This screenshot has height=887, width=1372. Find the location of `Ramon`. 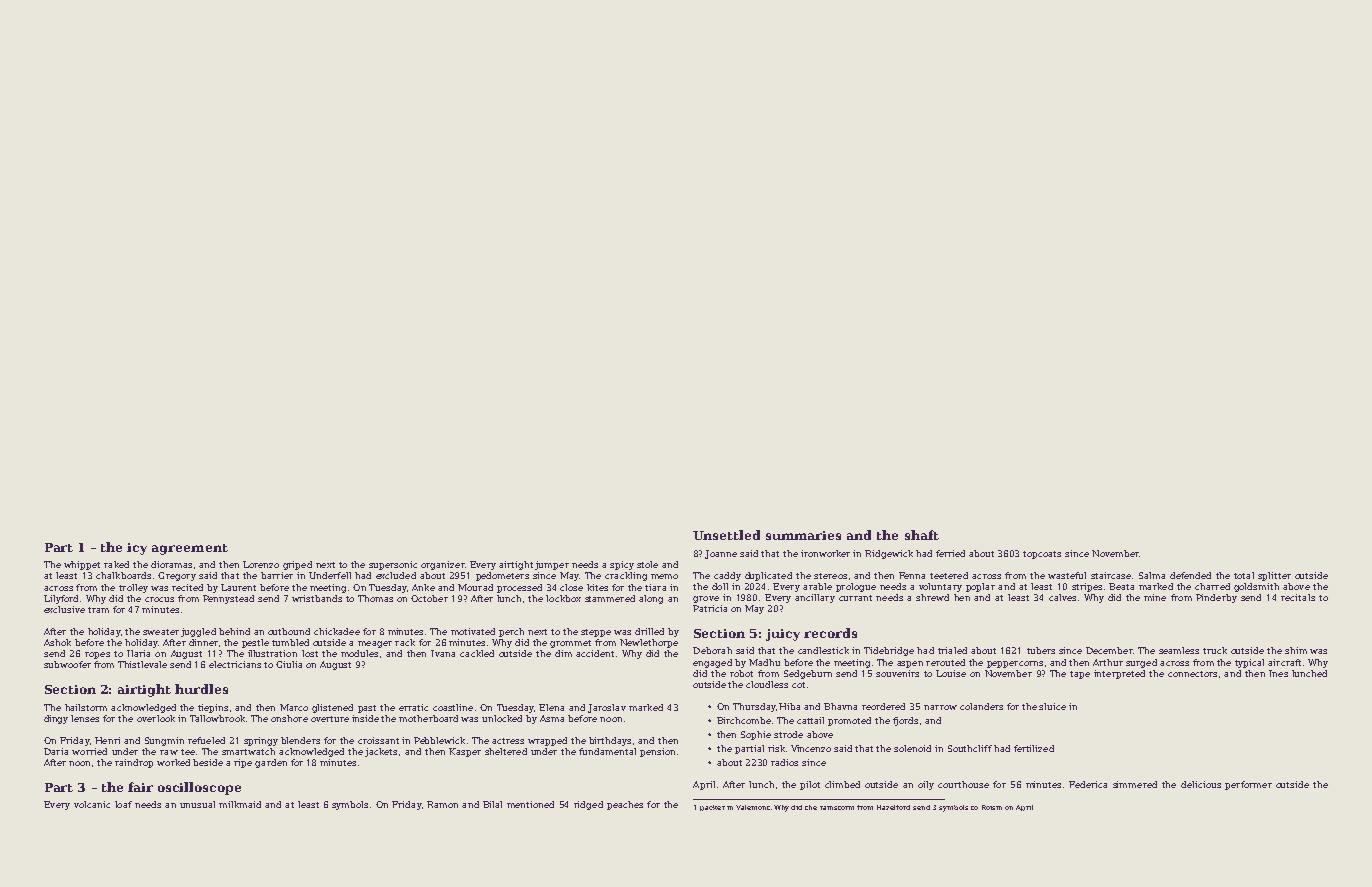

Ramon is located at coordinates (442, 804).
